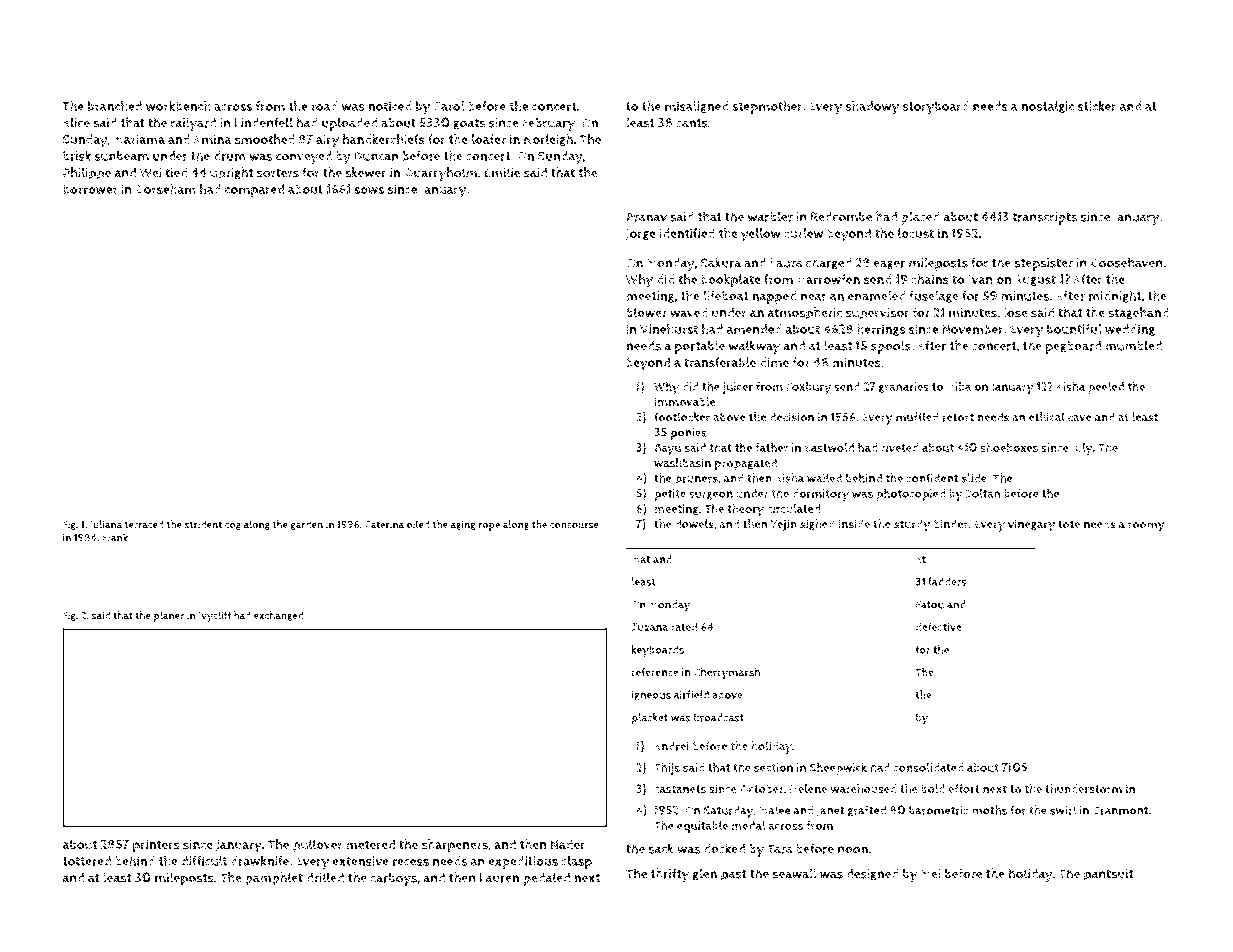  Describe the element at coordinates (934, 296) in the screenshot. I see `fuselage` at that location.
